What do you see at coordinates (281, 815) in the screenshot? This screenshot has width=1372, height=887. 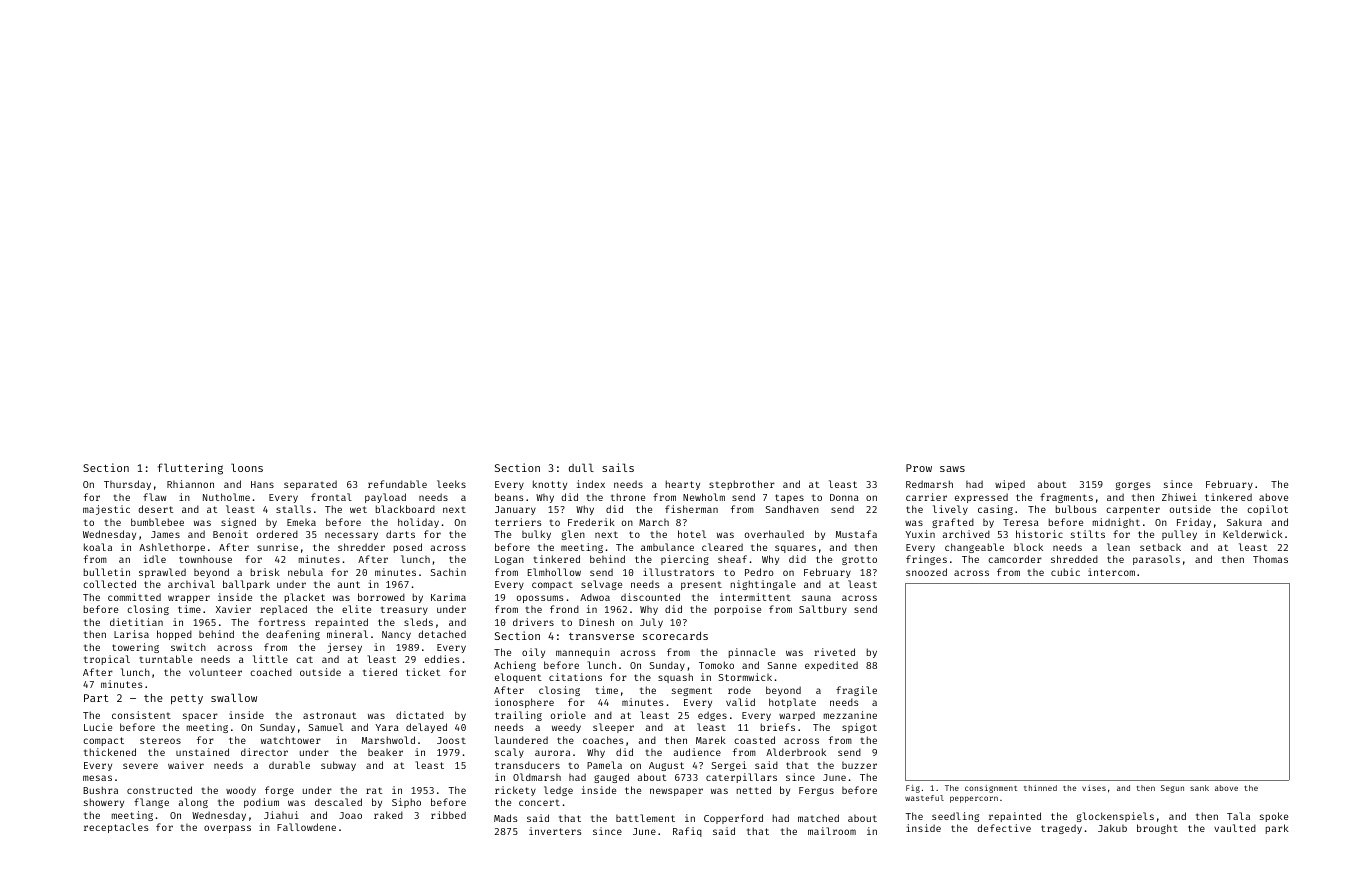 I see `Jiahui` at bounding box center [281, 815].
